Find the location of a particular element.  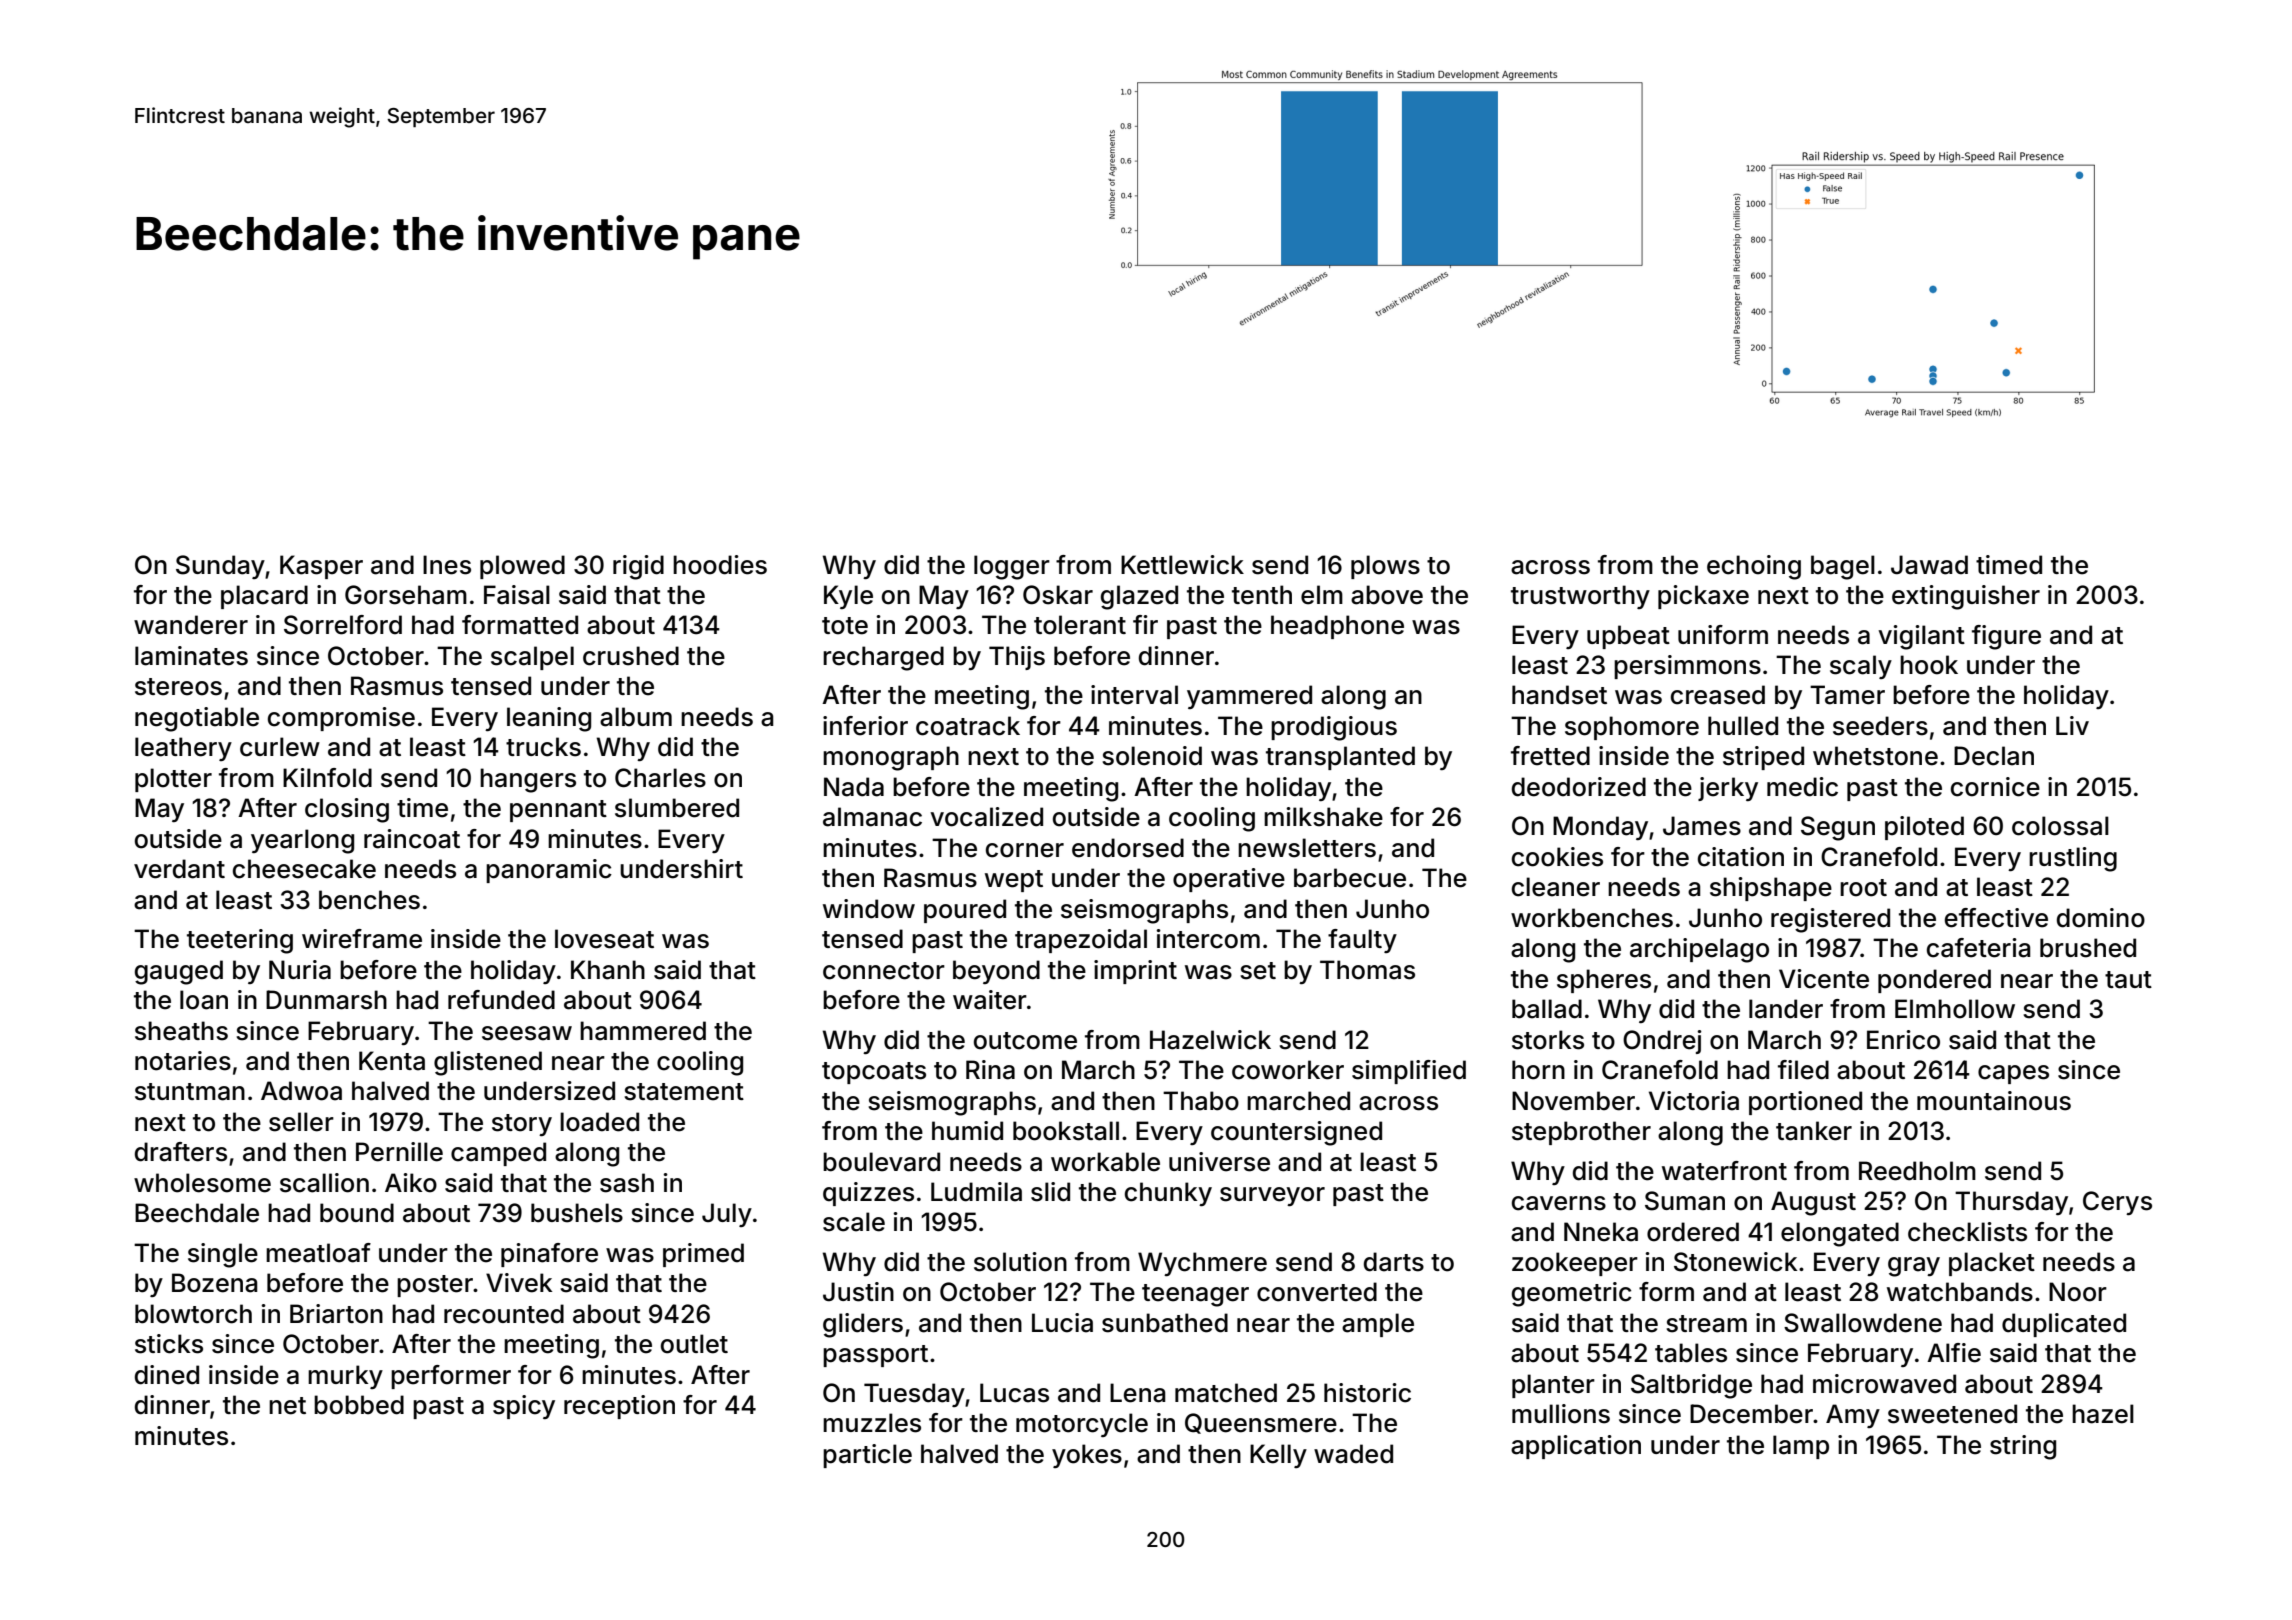

particle is located at coordinates (867, 1456).
